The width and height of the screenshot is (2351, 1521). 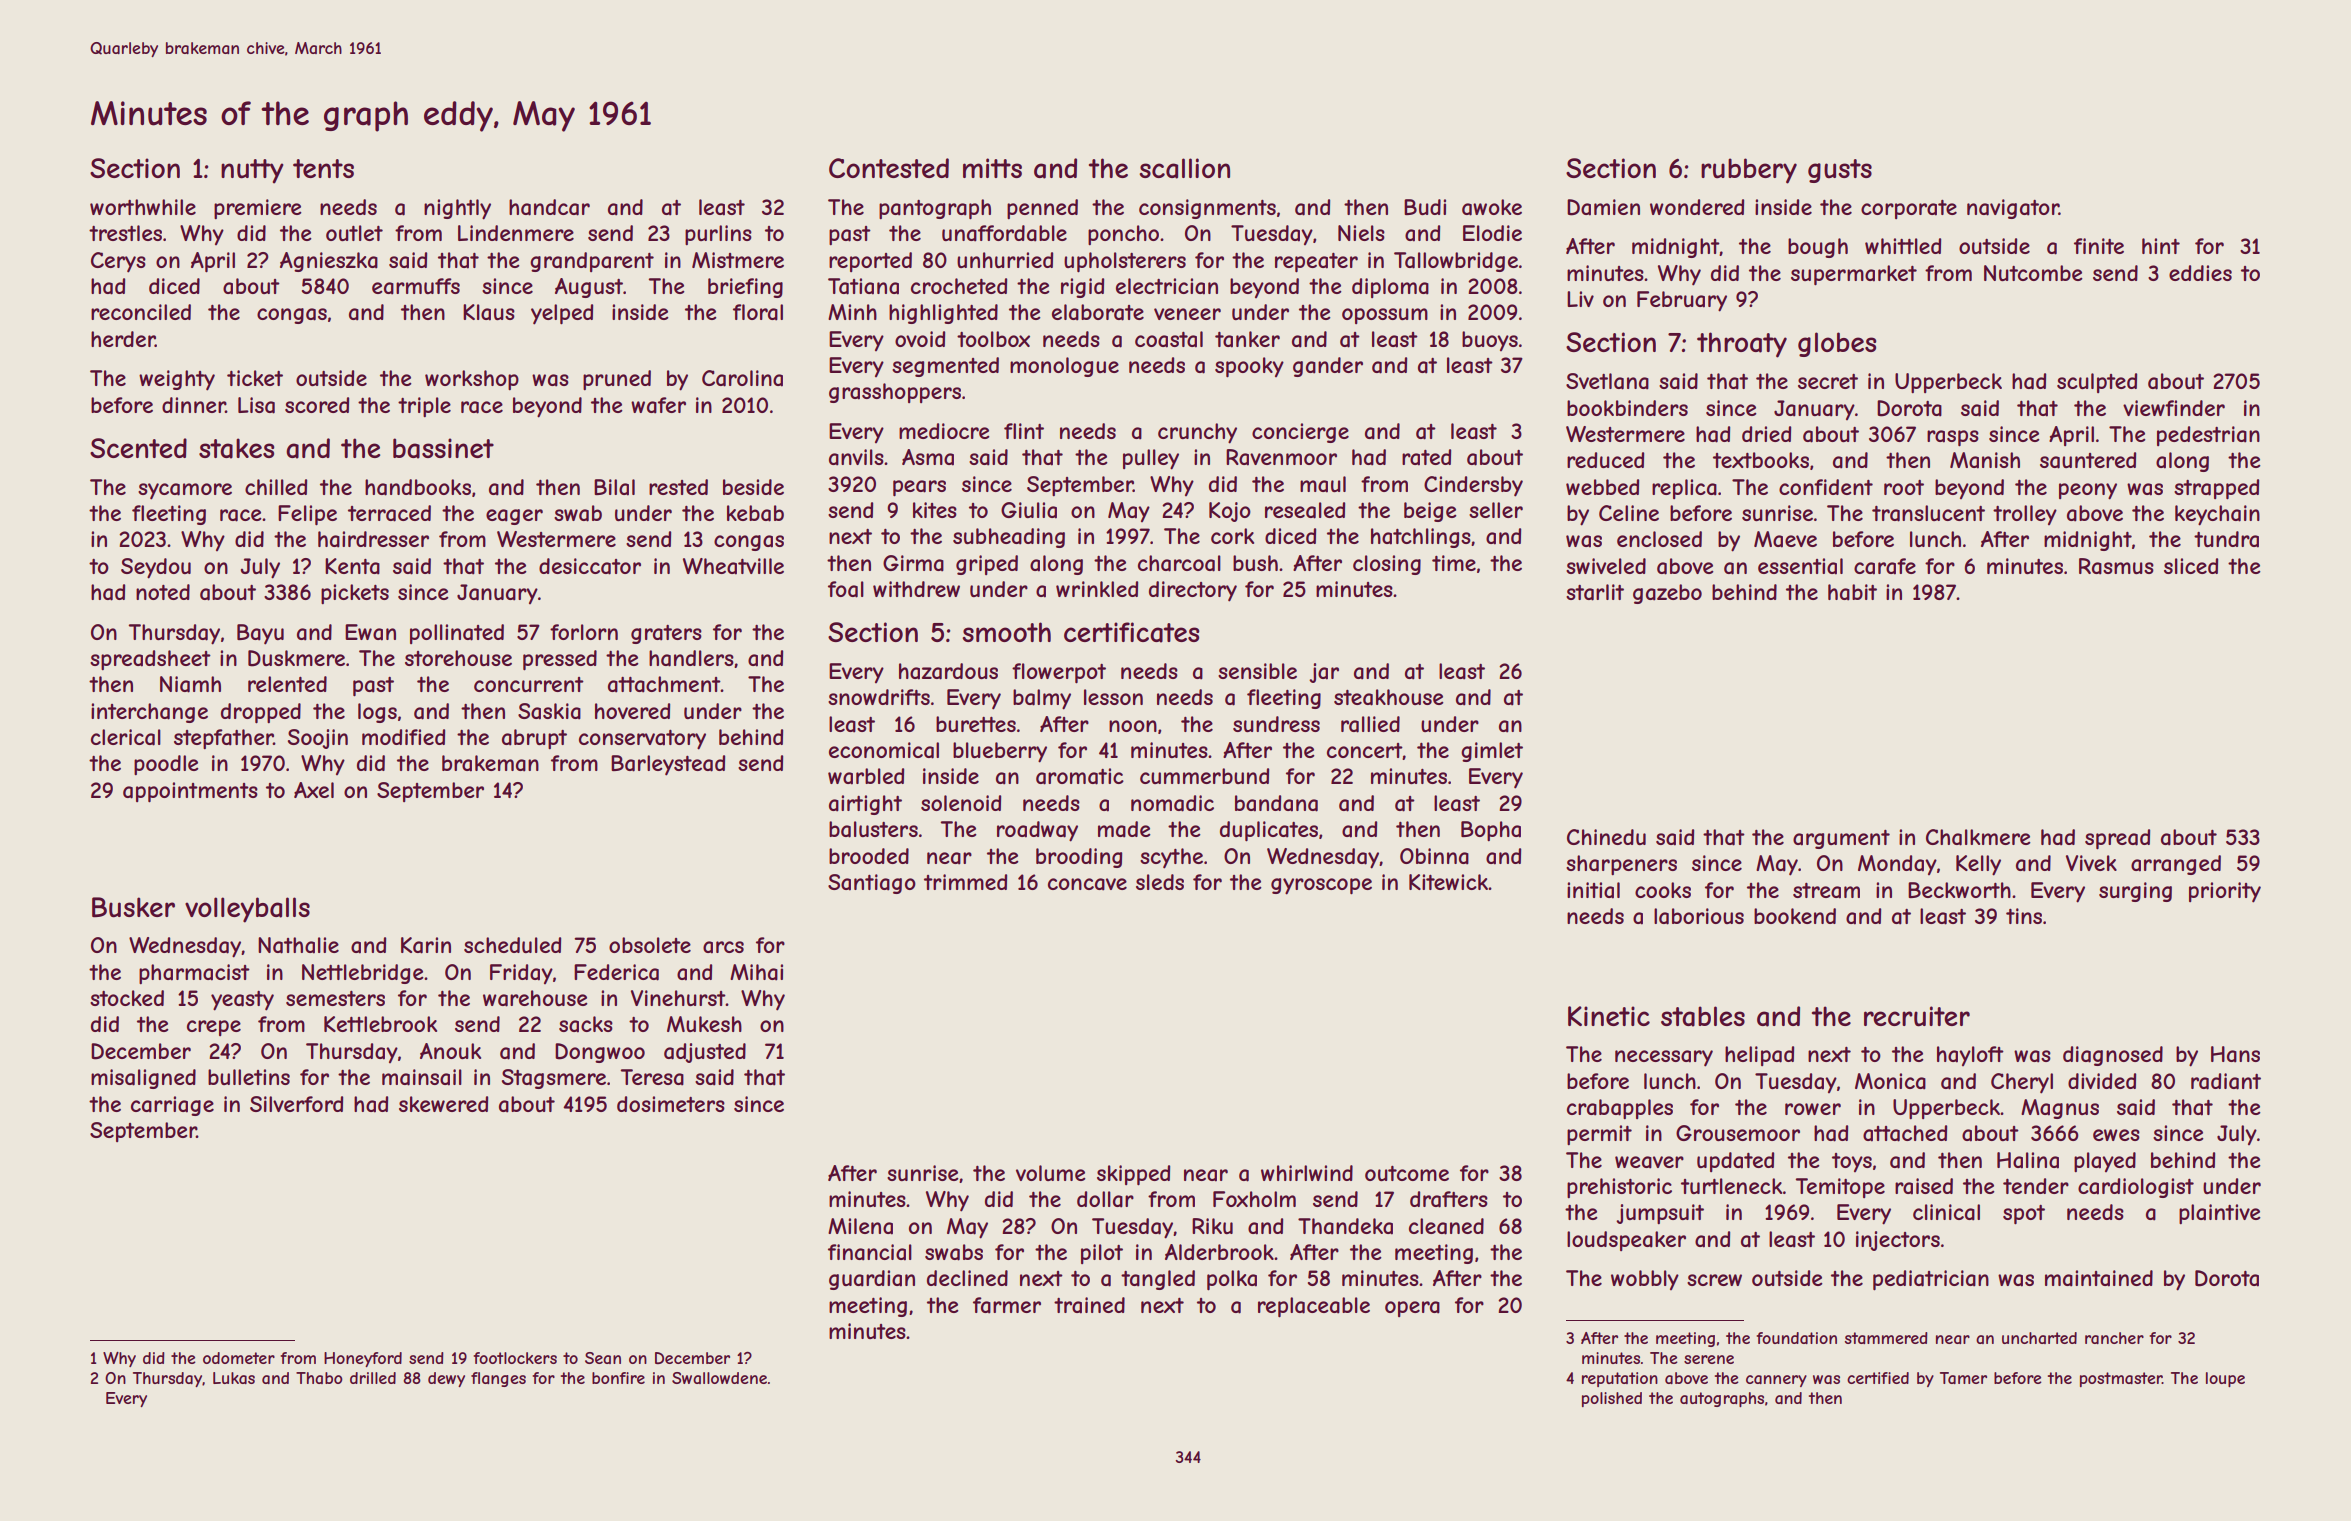 I want to click on Nutcombe, so click(x=2033, y=273).
